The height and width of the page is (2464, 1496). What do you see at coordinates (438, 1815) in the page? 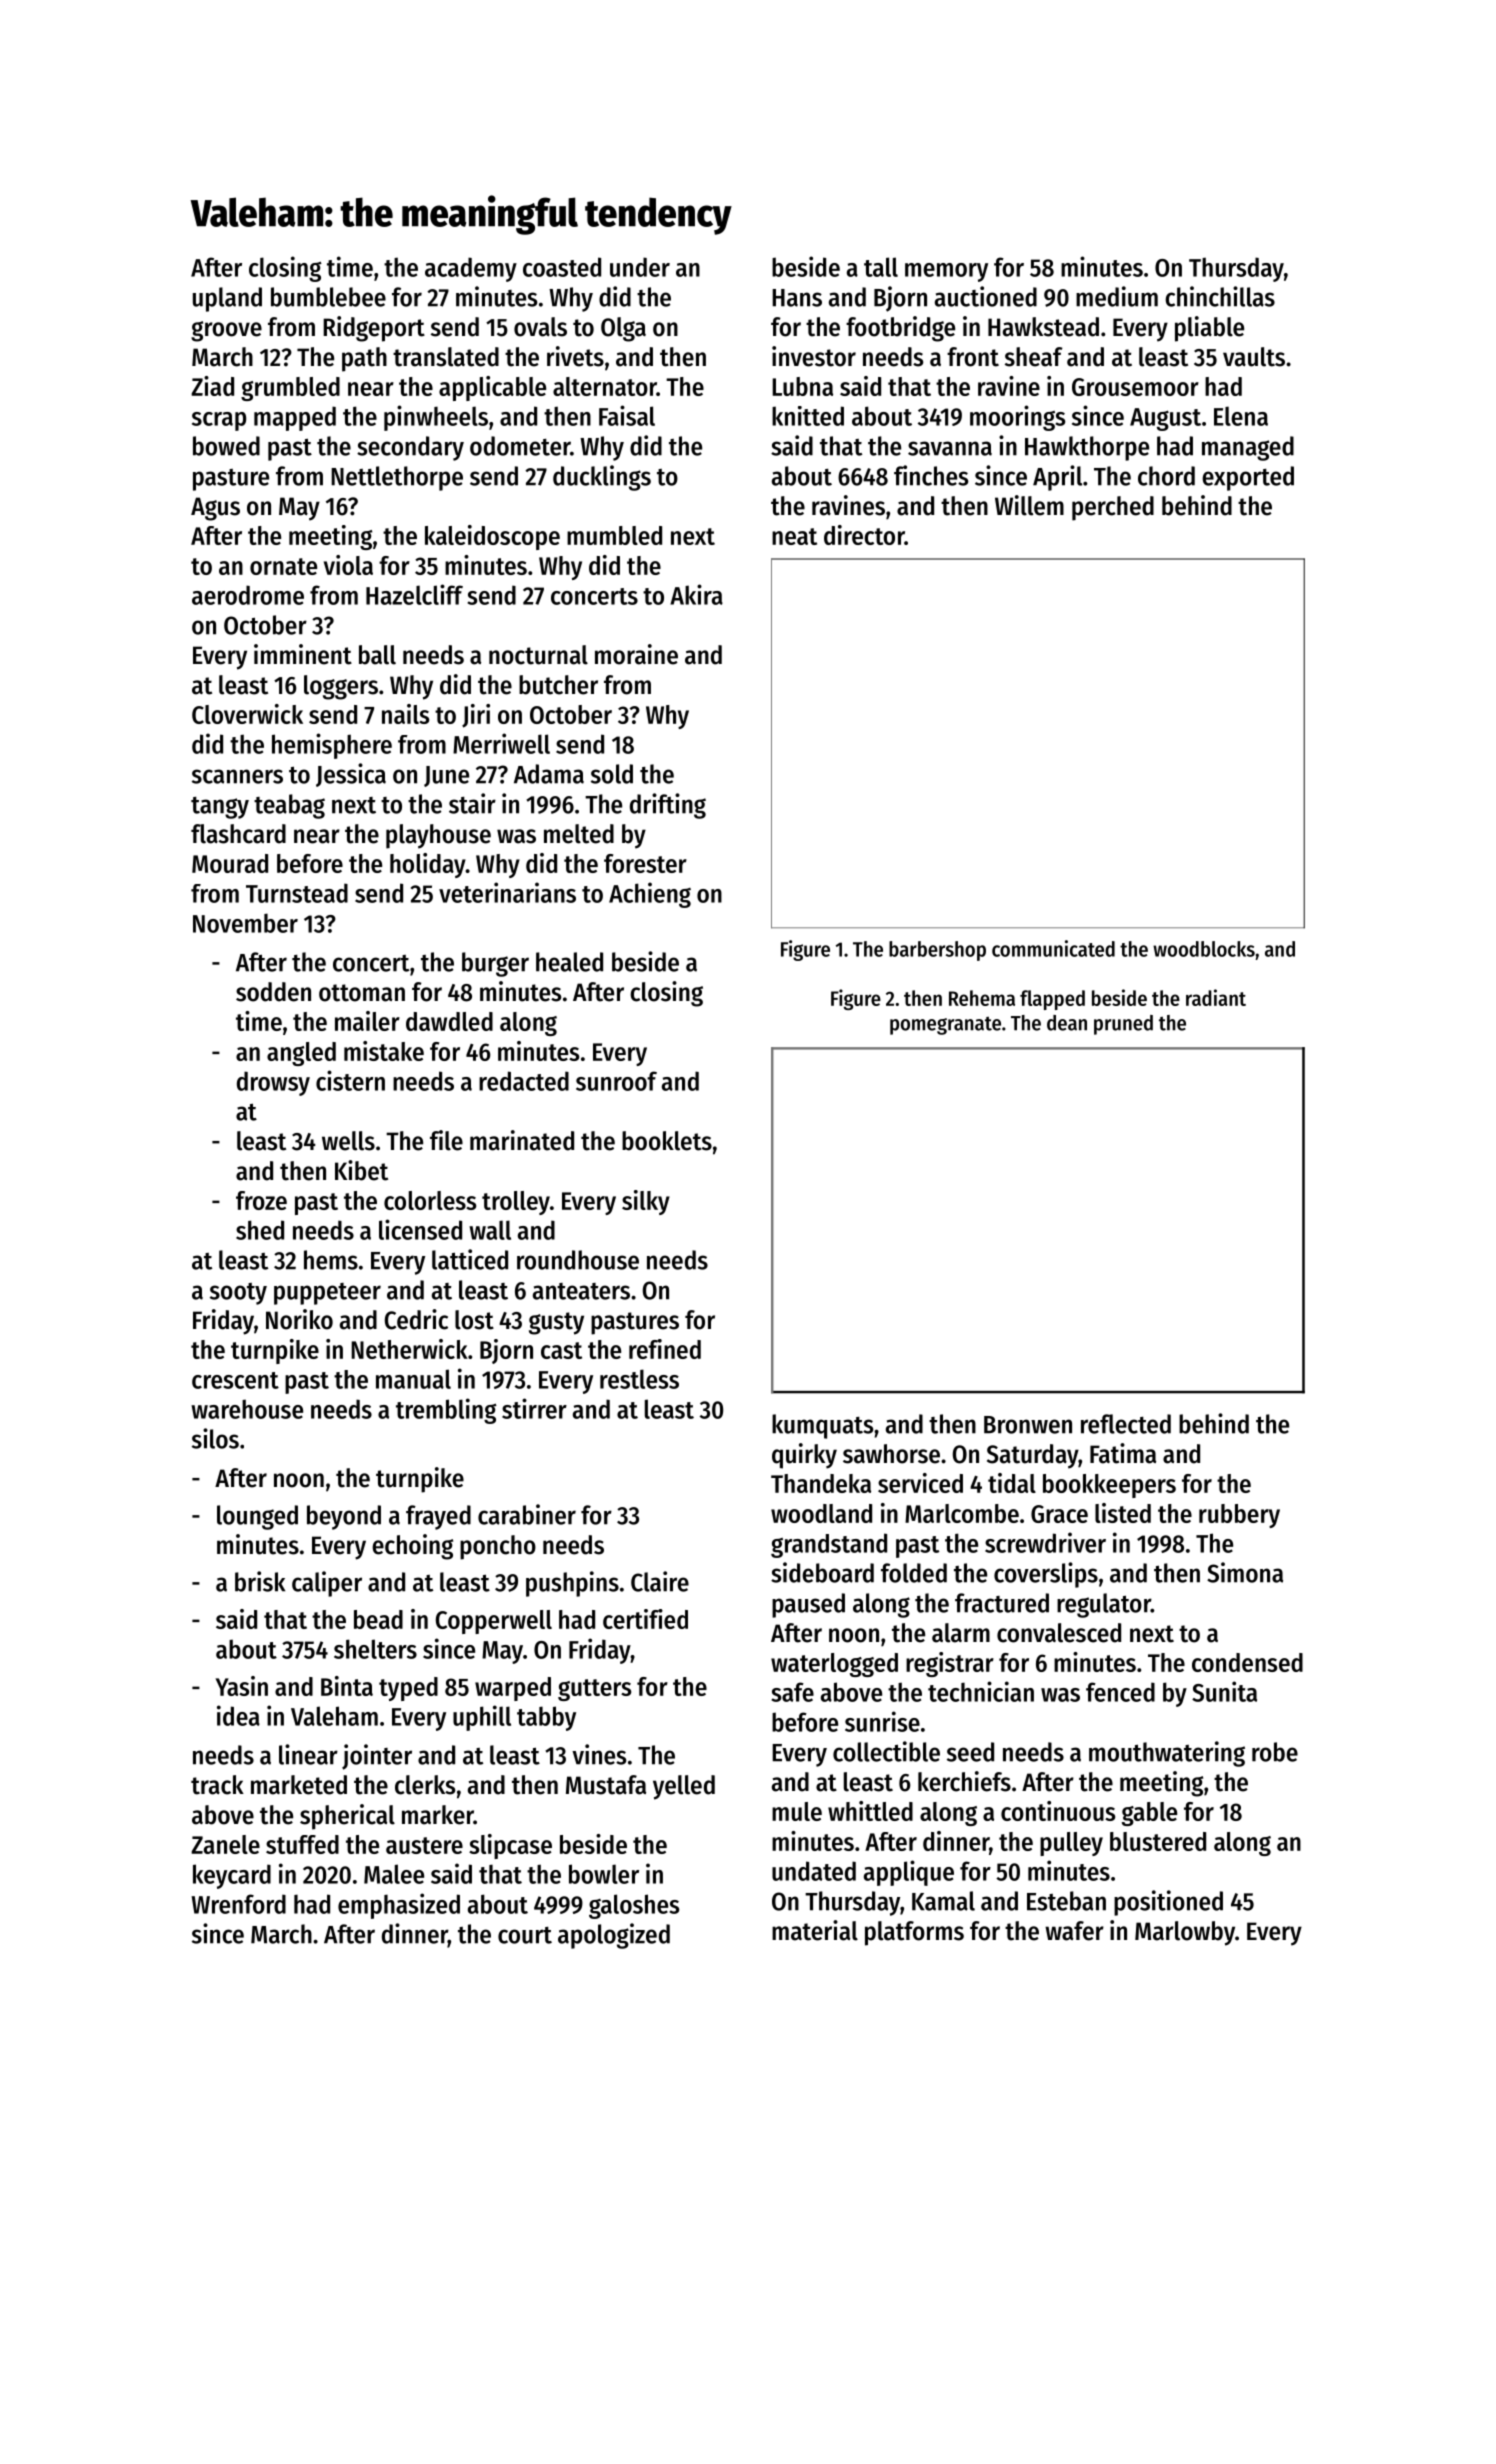
I see `marker` at bounding box center [438, 1815].
